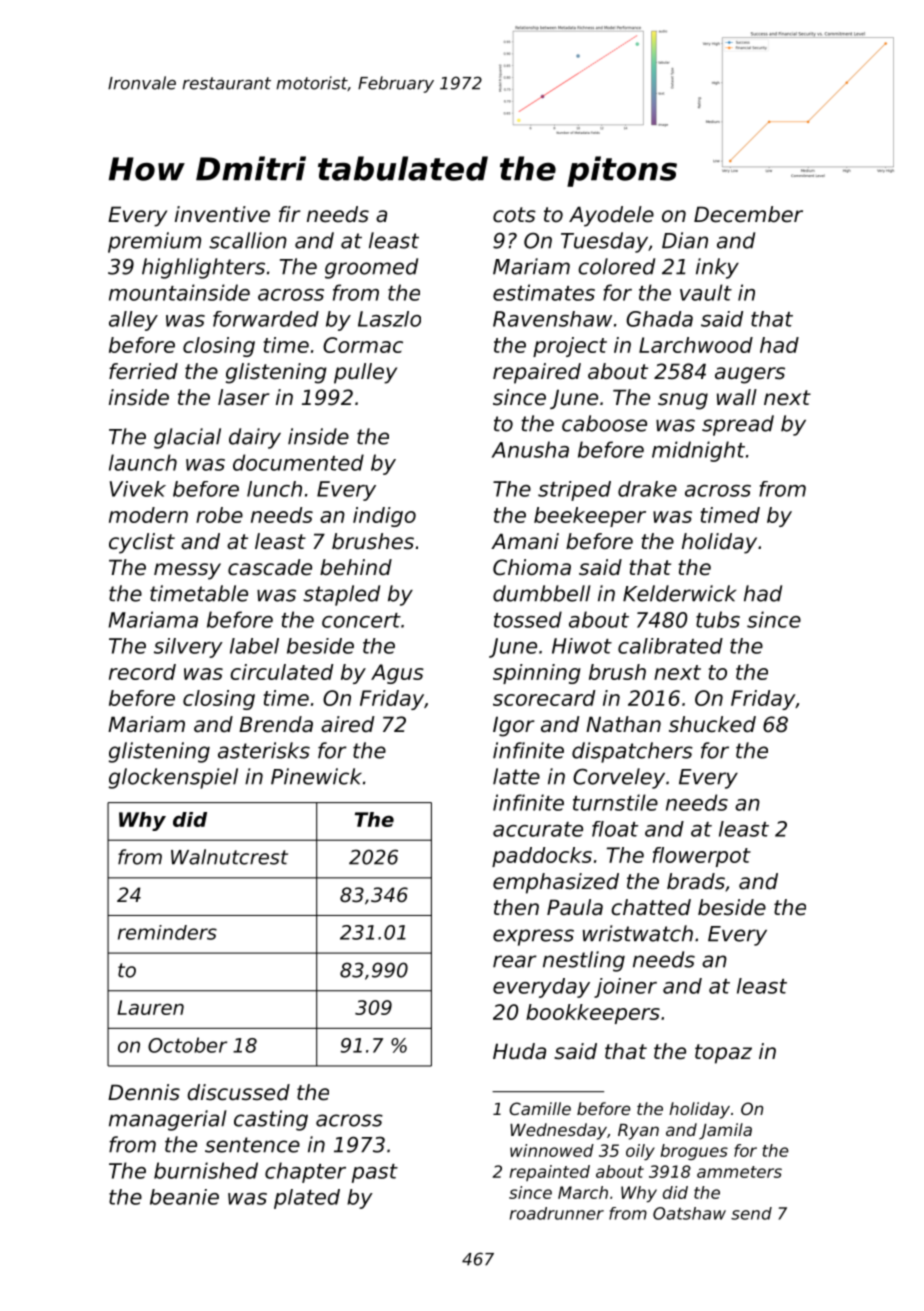 The image size is (924, 1311). What do you see at coordinates (611, 216) in the screenshot?
I see `Ayodele` at bounding box center [611, 216].
